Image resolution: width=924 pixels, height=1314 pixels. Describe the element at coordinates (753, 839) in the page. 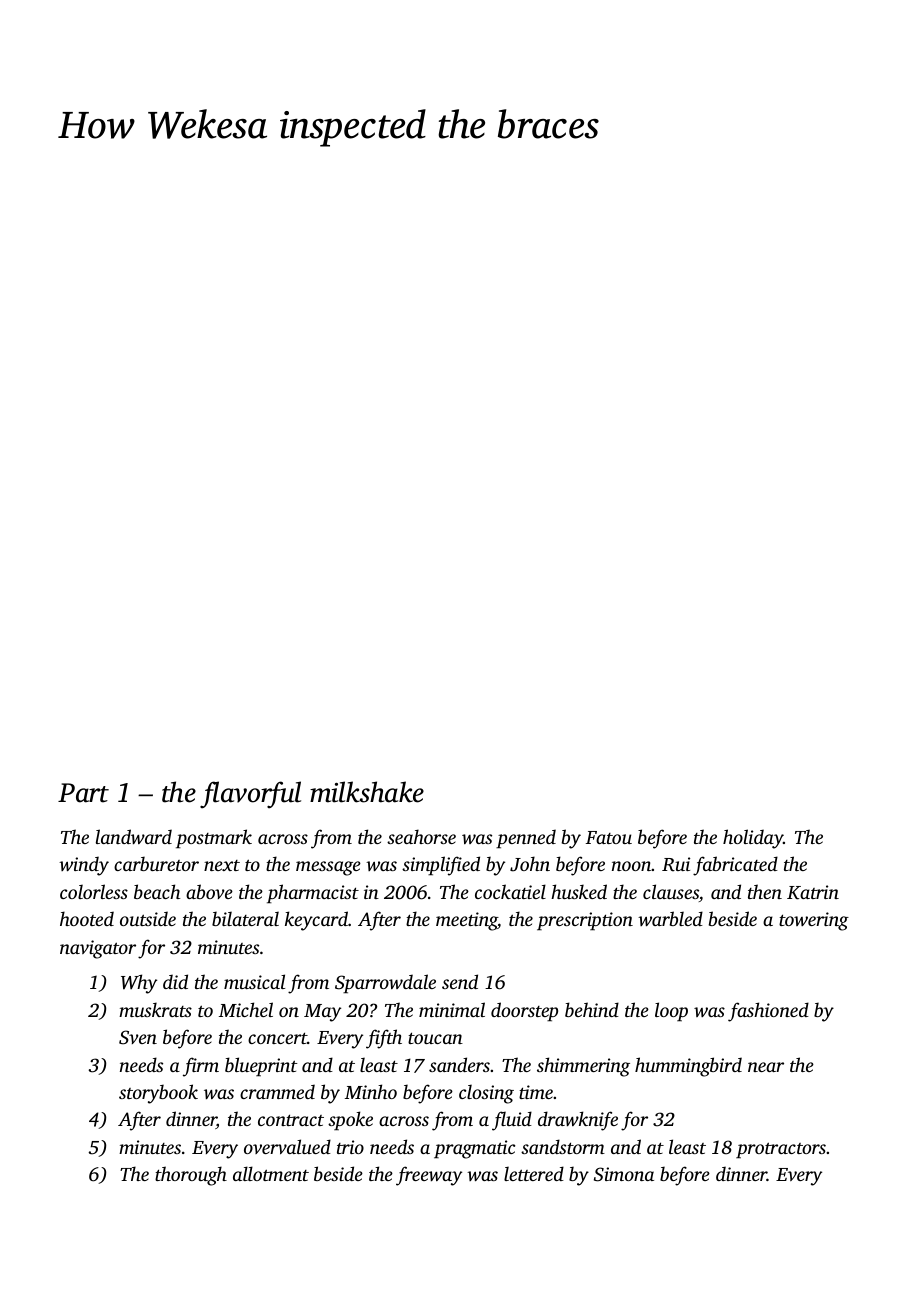

I see `holiday` at that location.
